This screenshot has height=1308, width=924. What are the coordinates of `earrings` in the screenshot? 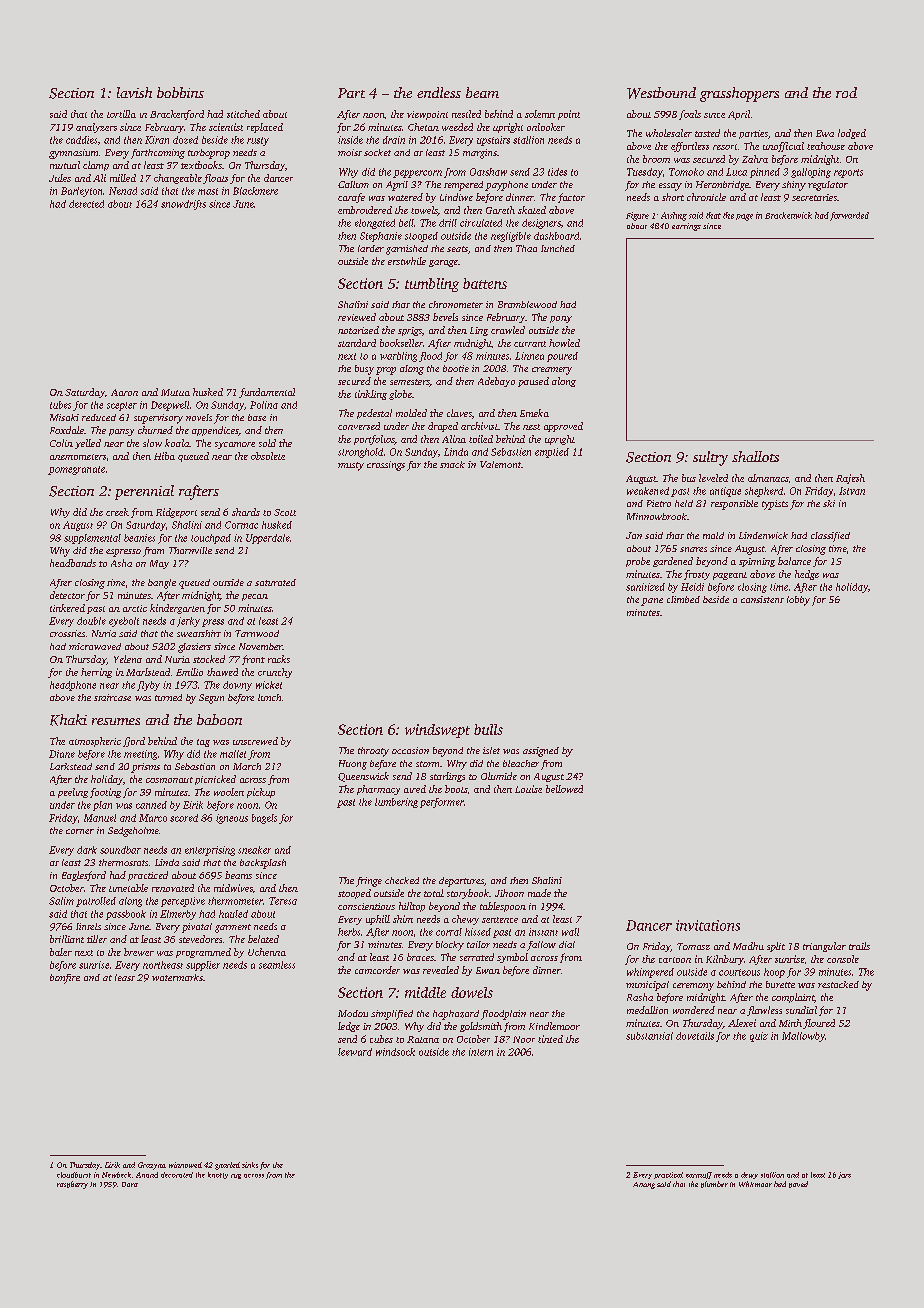 It's located at (686, 227).
